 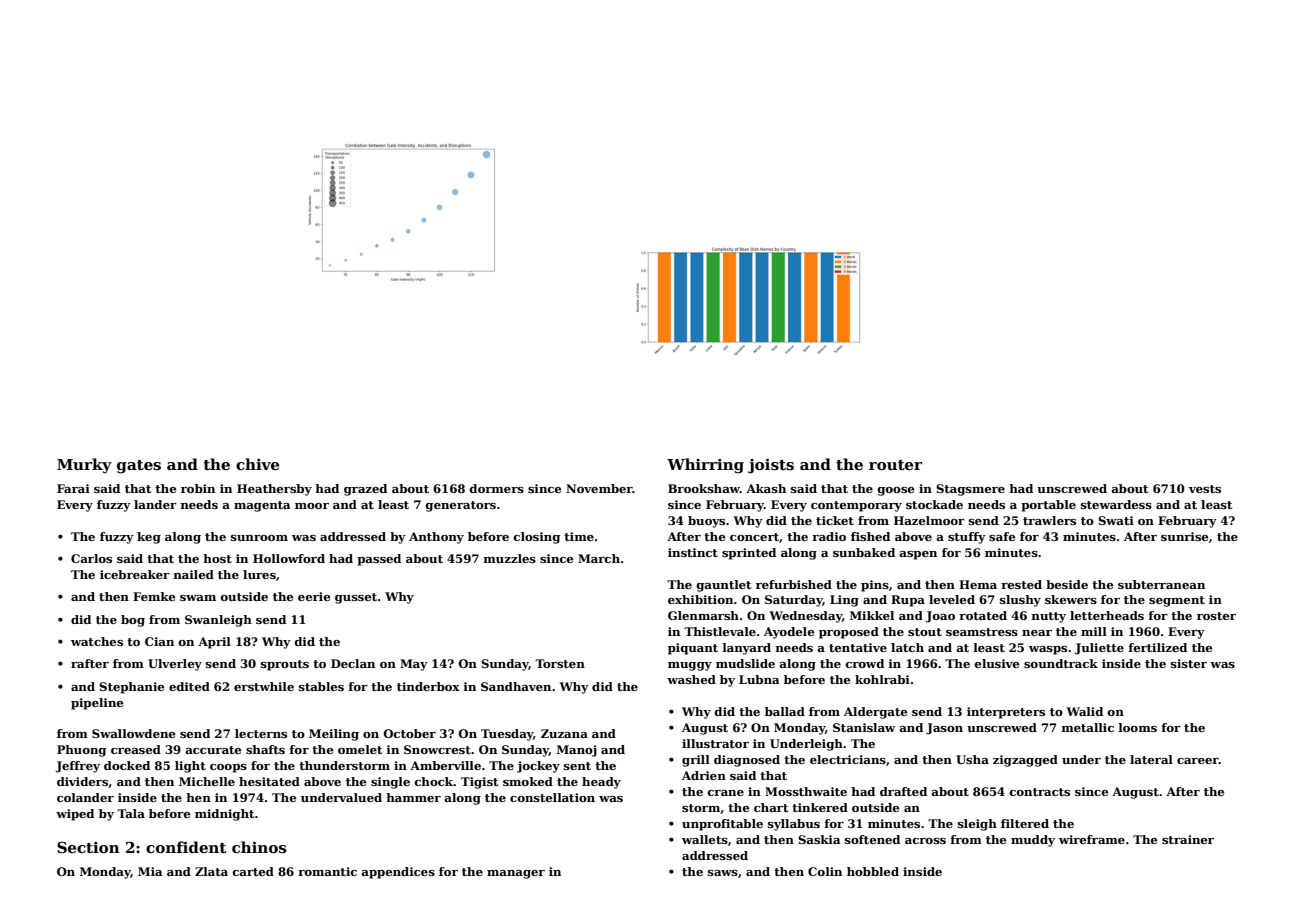 What do you see at coordinates (723, 873) in the page?
I see `saws` at bounding box center [723, 873].
